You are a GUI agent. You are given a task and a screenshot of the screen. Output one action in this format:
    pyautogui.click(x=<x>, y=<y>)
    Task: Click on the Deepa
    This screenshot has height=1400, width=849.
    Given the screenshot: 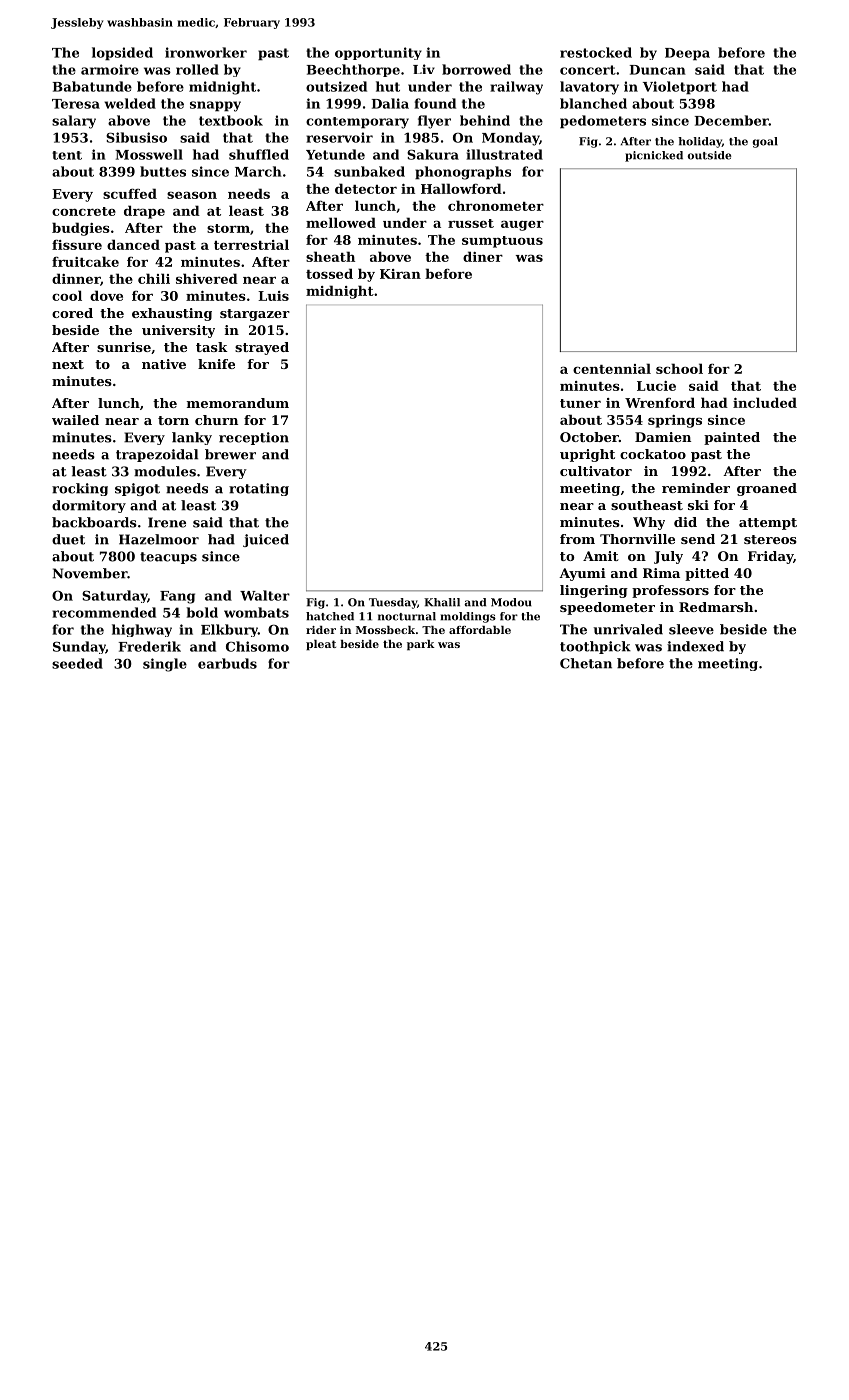 What is the action you would take?
    pyautogui.click(x=687, y=54)
